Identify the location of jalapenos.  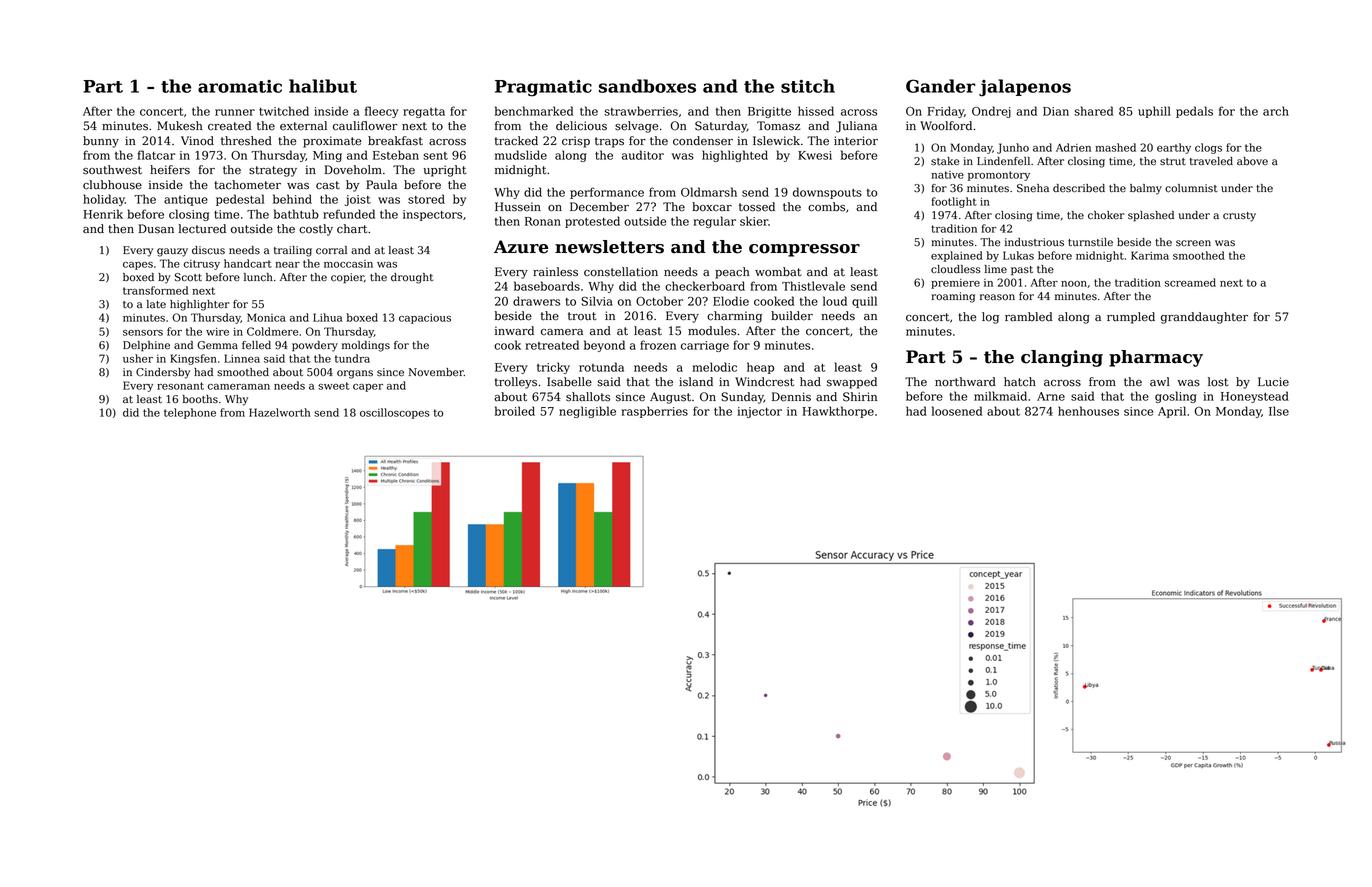
(1025, 88).
